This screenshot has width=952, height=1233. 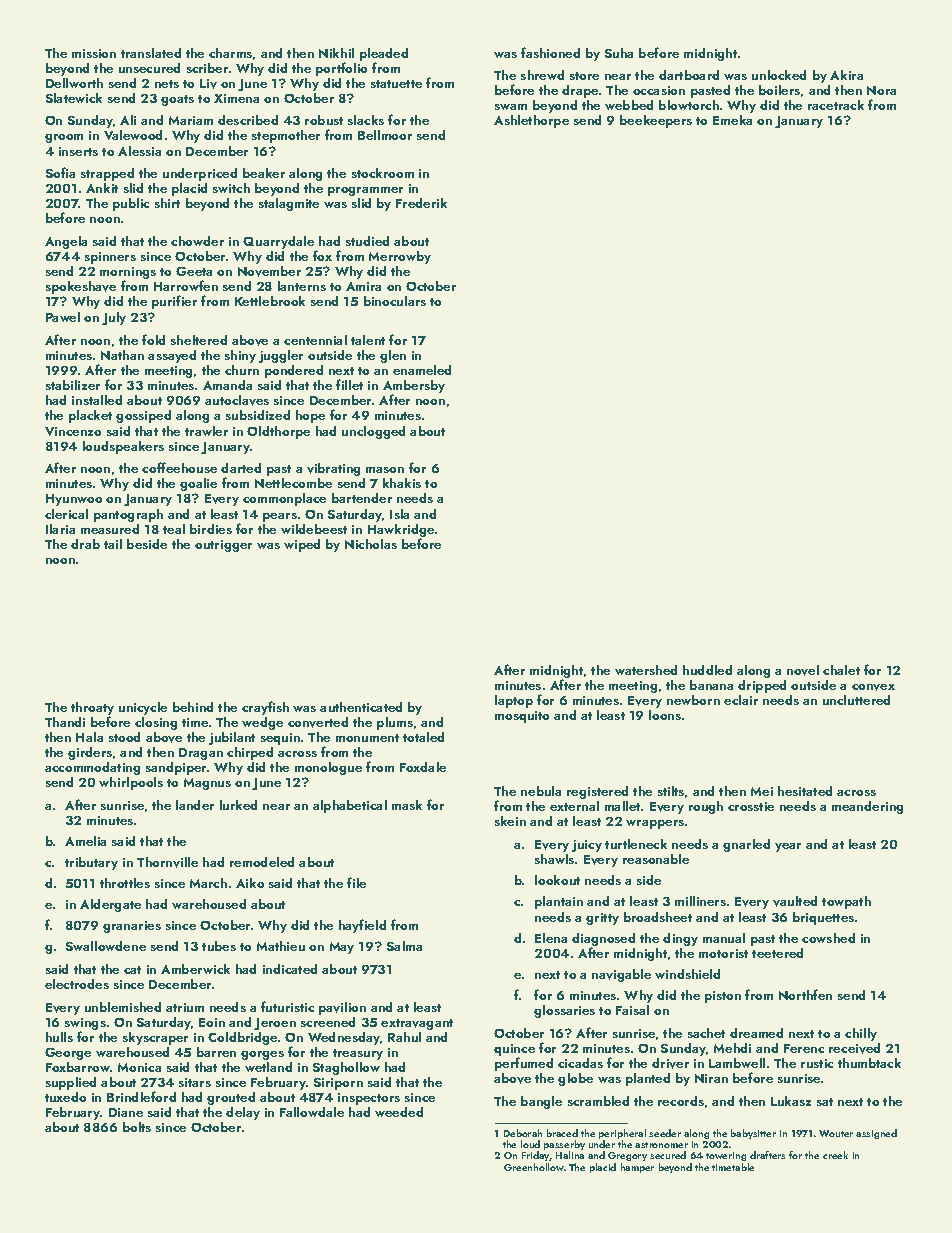 What do you see at coordinates (179, 467) in the screenshot?
I see `coffeehouse` at bounding box center [179, 467].
